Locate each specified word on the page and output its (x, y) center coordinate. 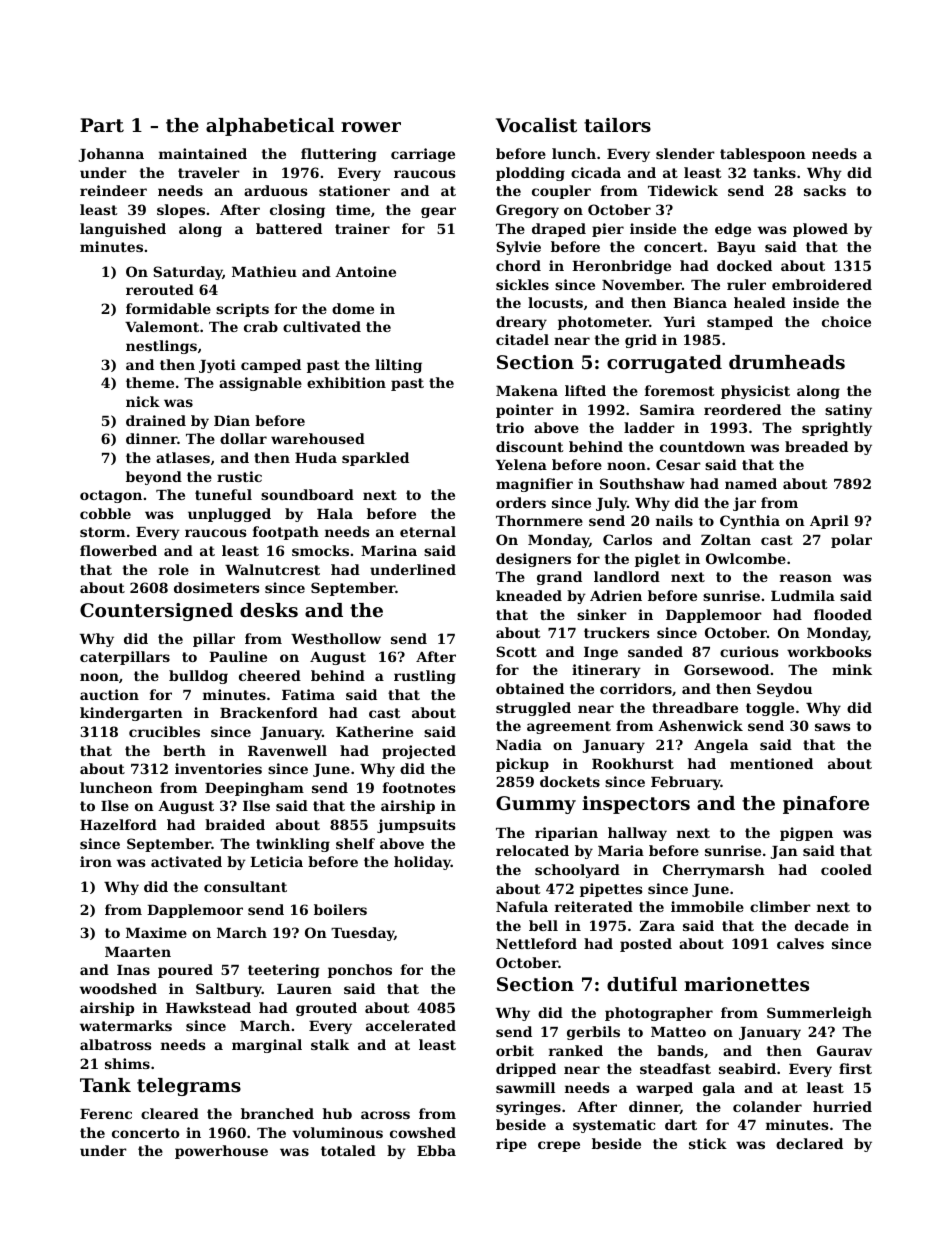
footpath (286, 533)
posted (646, 945)
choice (846, 321)
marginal (267, 1046)
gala (719, 1089)
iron (96, 861)
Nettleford (536, 943)
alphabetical (270, 127)
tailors (617, 125)
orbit (515, 1050)
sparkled (375, 459)
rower (371, 127)
